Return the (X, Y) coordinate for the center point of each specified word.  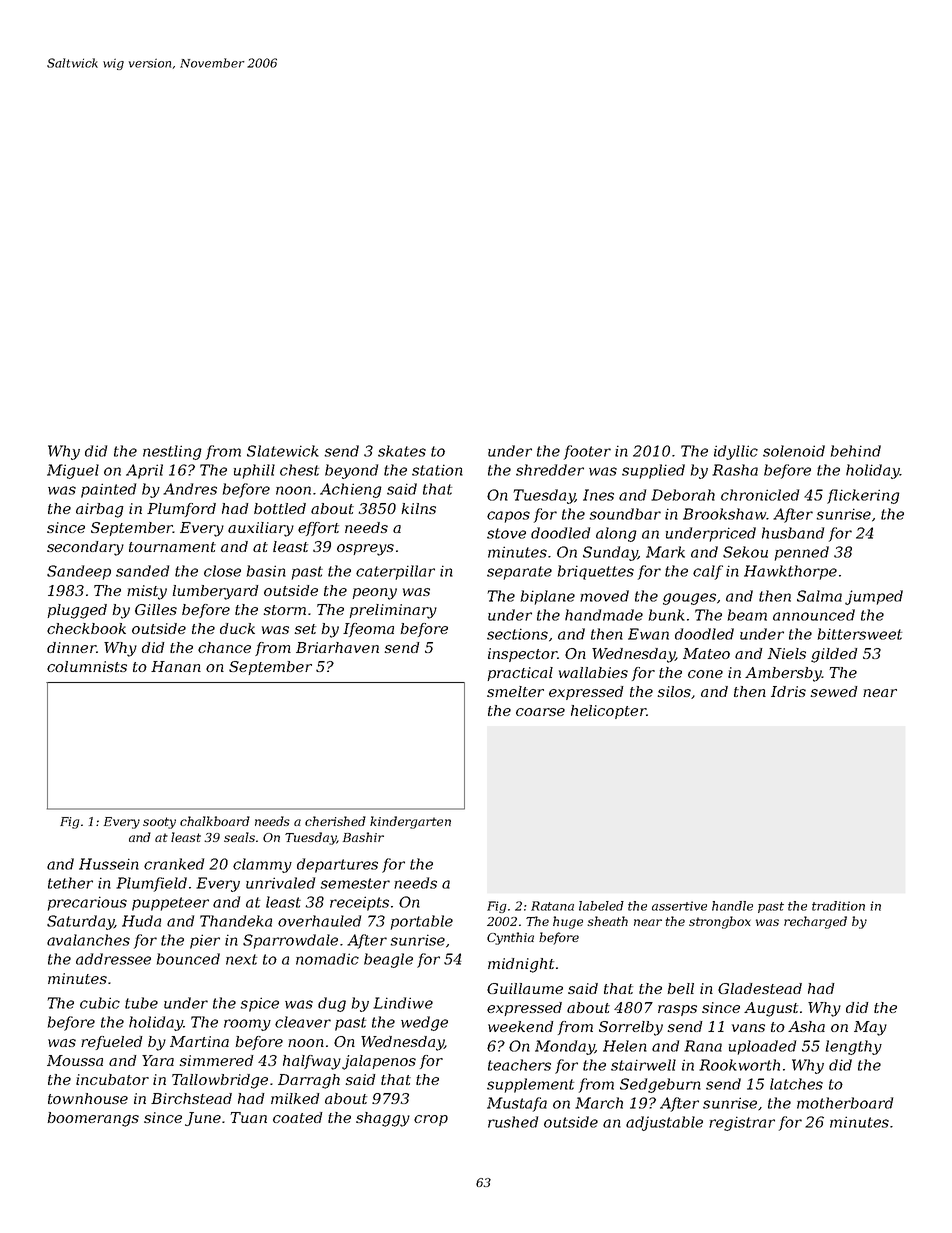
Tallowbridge (220, 1081)
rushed (513, 1122)
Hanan (176, 666)
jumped (874, 597)
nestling (172, 452)
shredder (550, 470)
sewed (834, 691)
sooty (159, 823)
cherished (335, 821)
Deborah (683, 495)
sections (517, 634)
